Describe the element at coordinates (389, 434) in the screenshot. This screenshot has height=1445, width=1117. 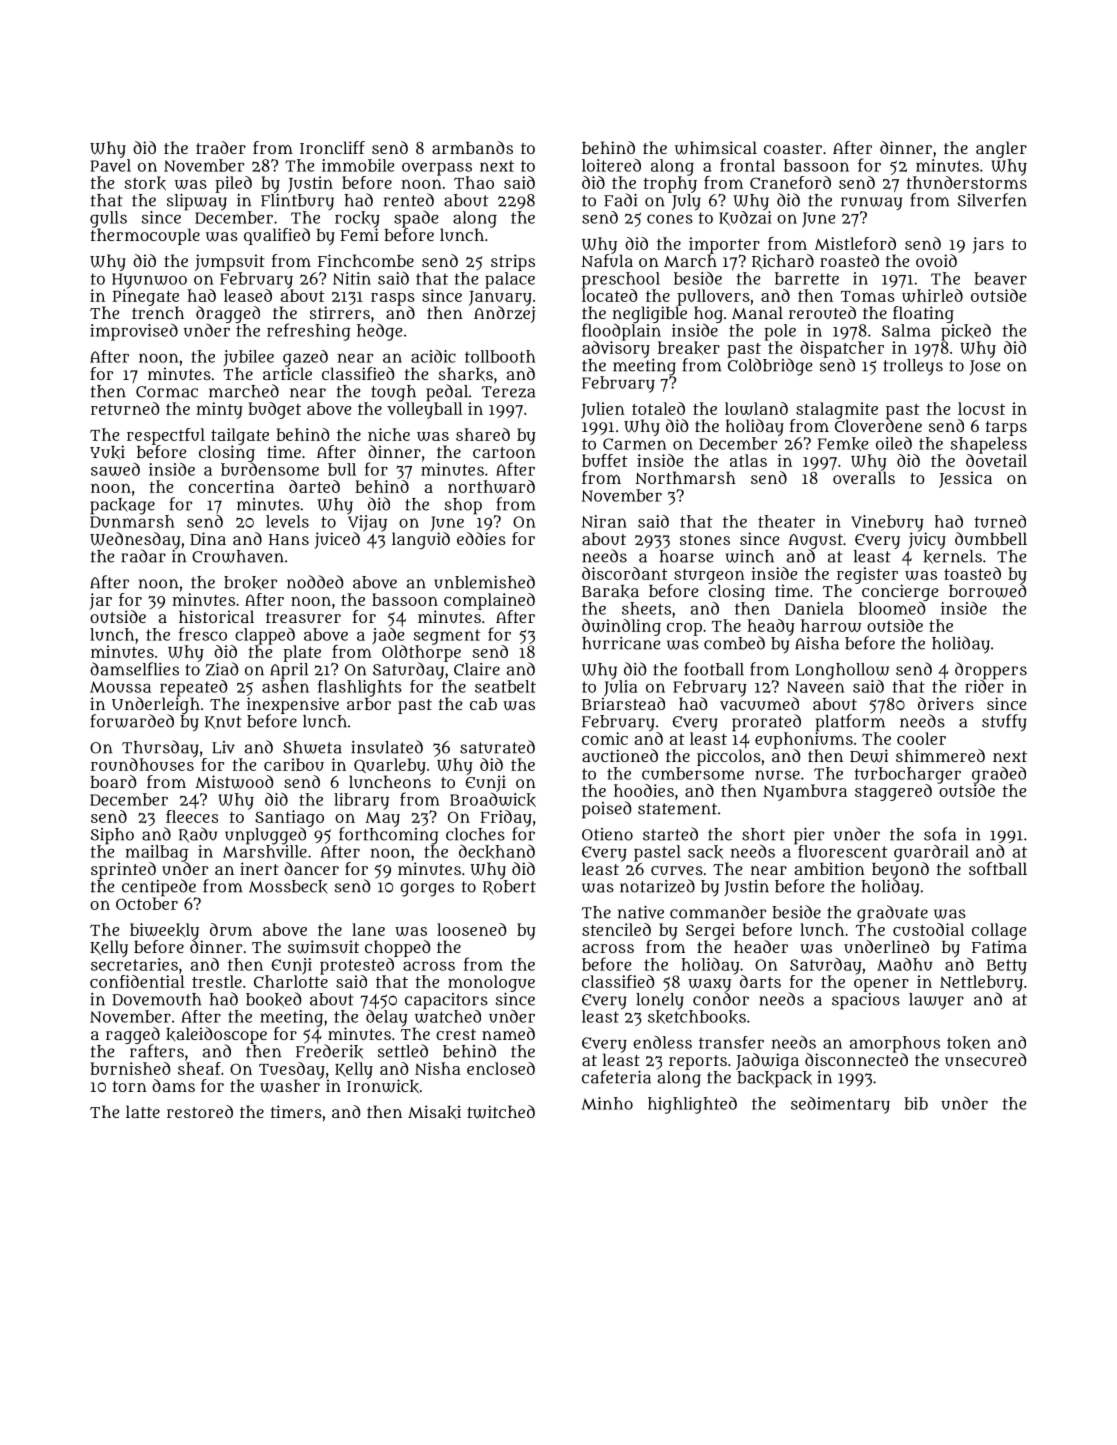
I see `niche` at that location.
